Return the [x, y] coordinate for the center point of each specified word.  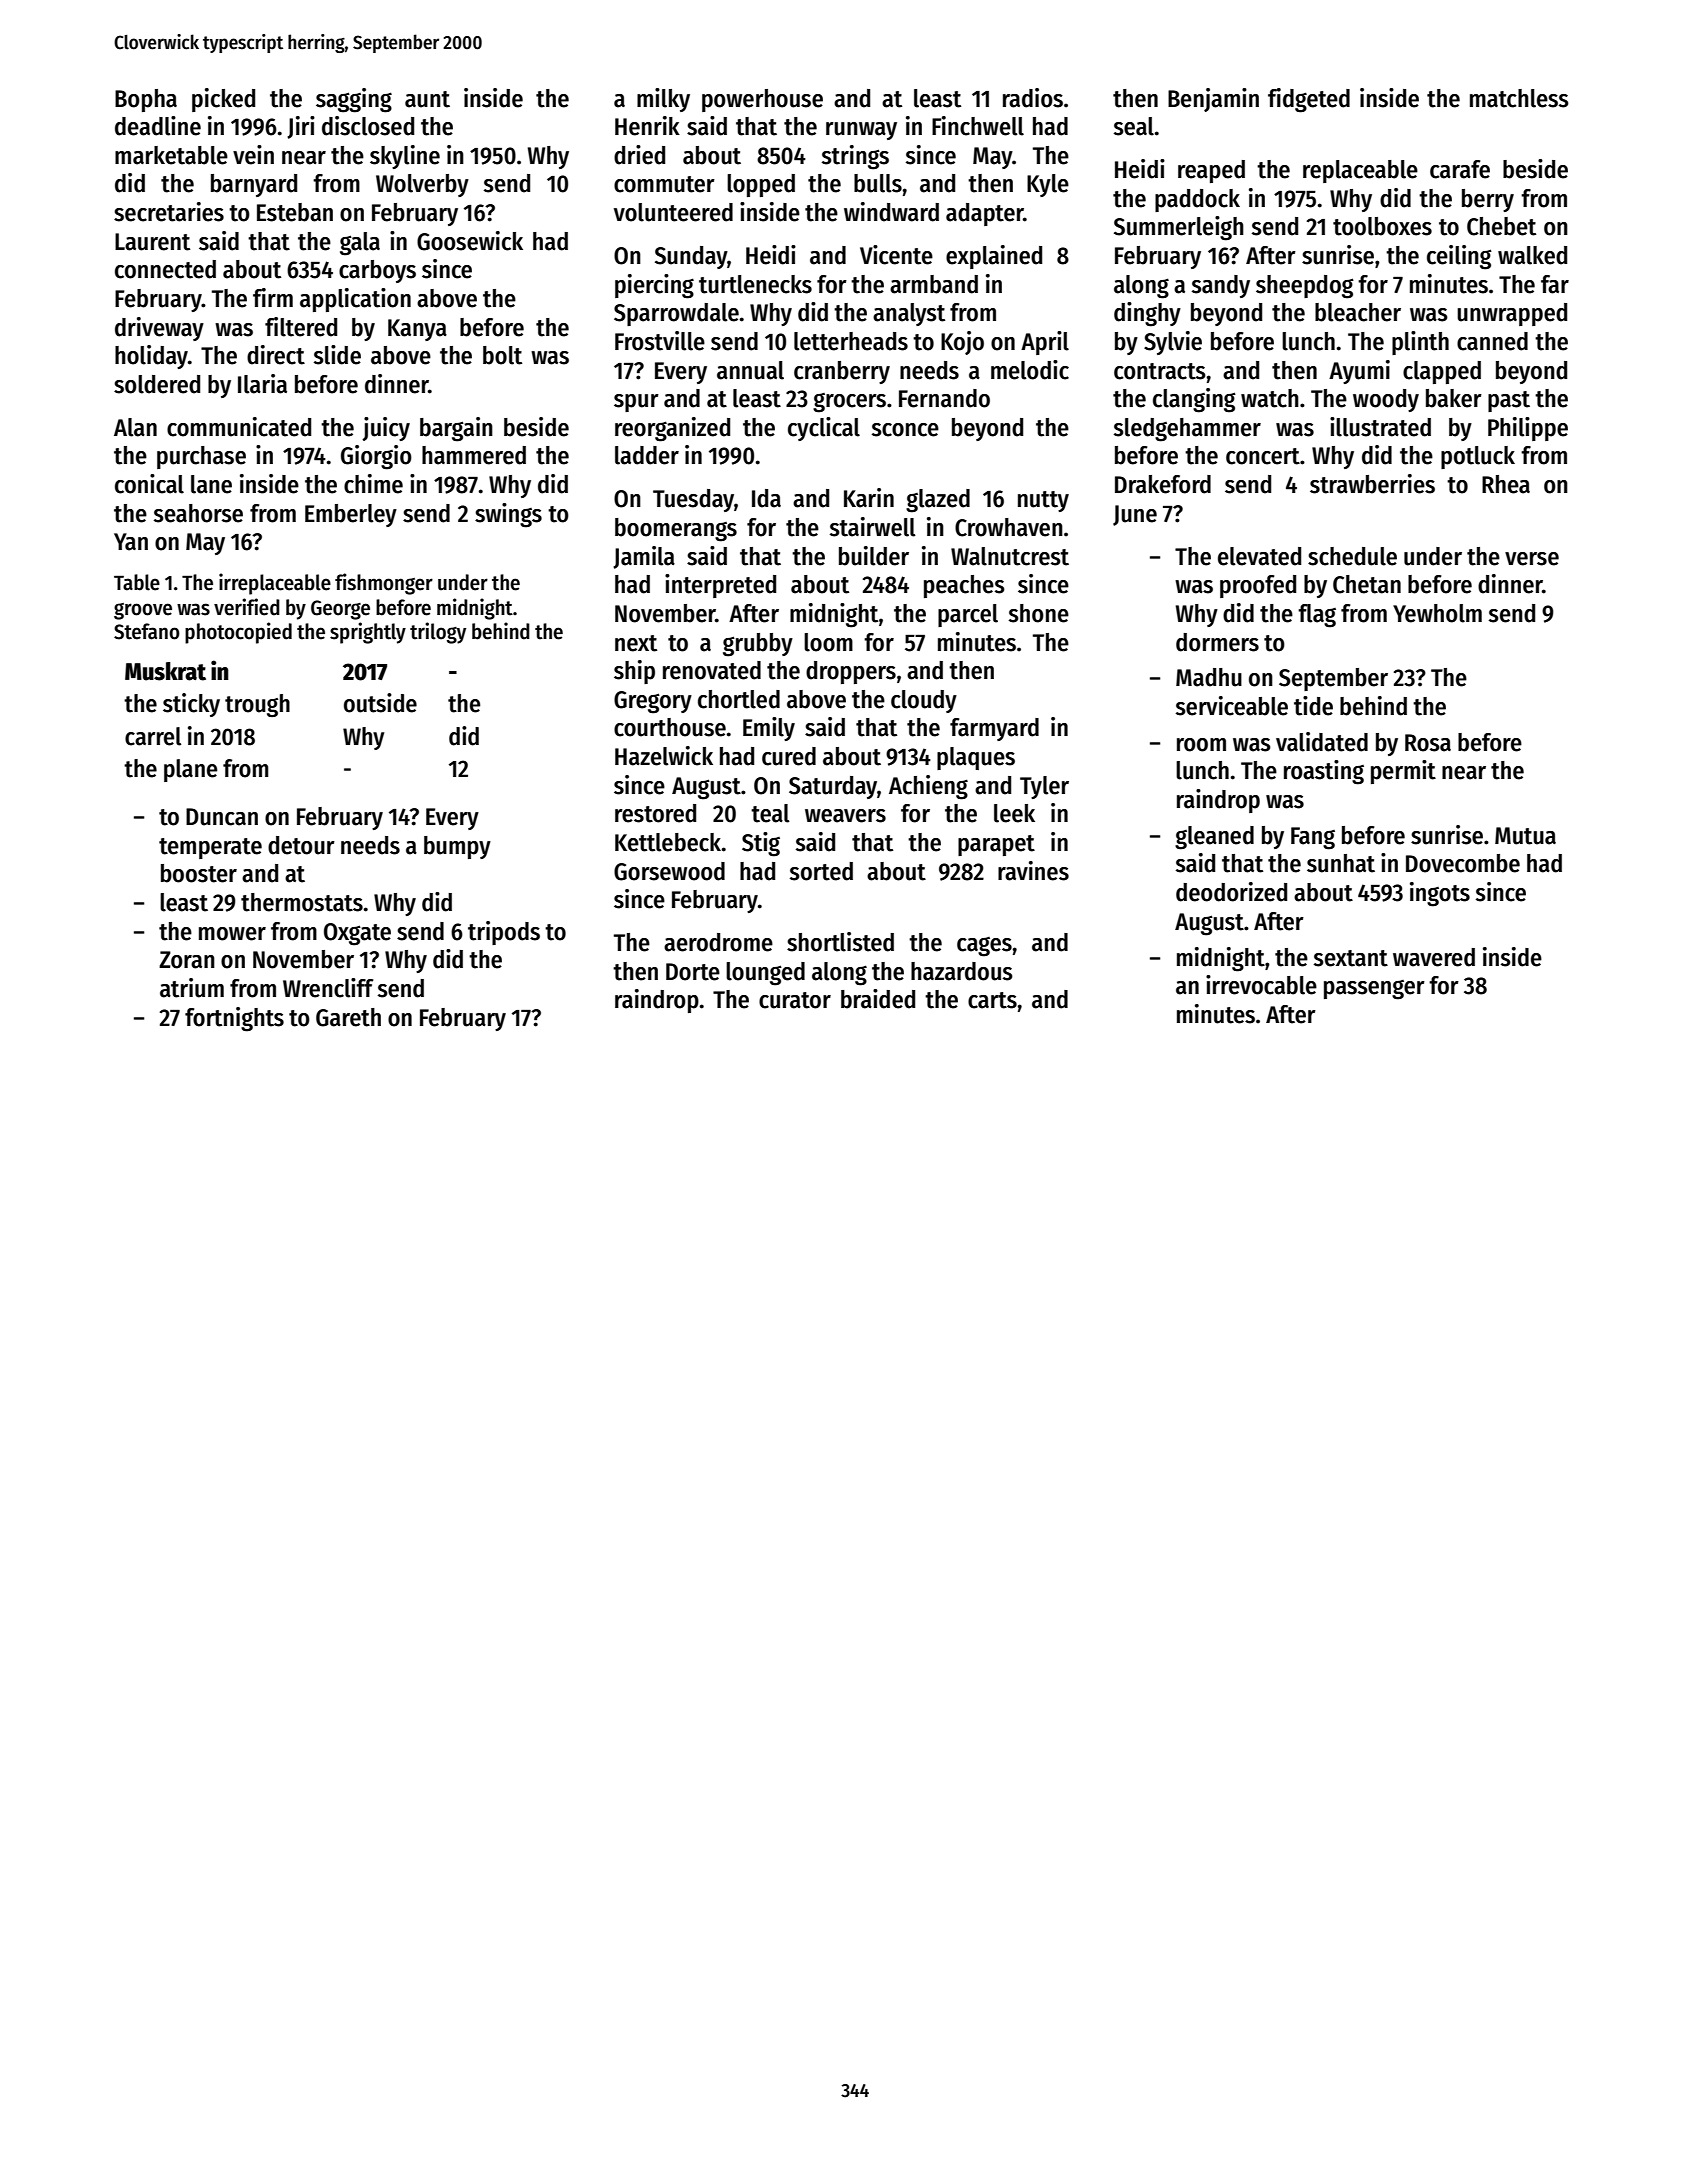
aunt [427, 99]
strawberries [1372, 484]
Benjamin [1213, 100]
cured [789, 756]
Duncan [222, 817]
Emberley [351, 515]
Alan [135, 427]
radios [1033, 98]
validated [1322, 742]
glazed [938, 501]
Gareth [348, 1017]
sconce [905, 430]
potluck [1478, 457]
